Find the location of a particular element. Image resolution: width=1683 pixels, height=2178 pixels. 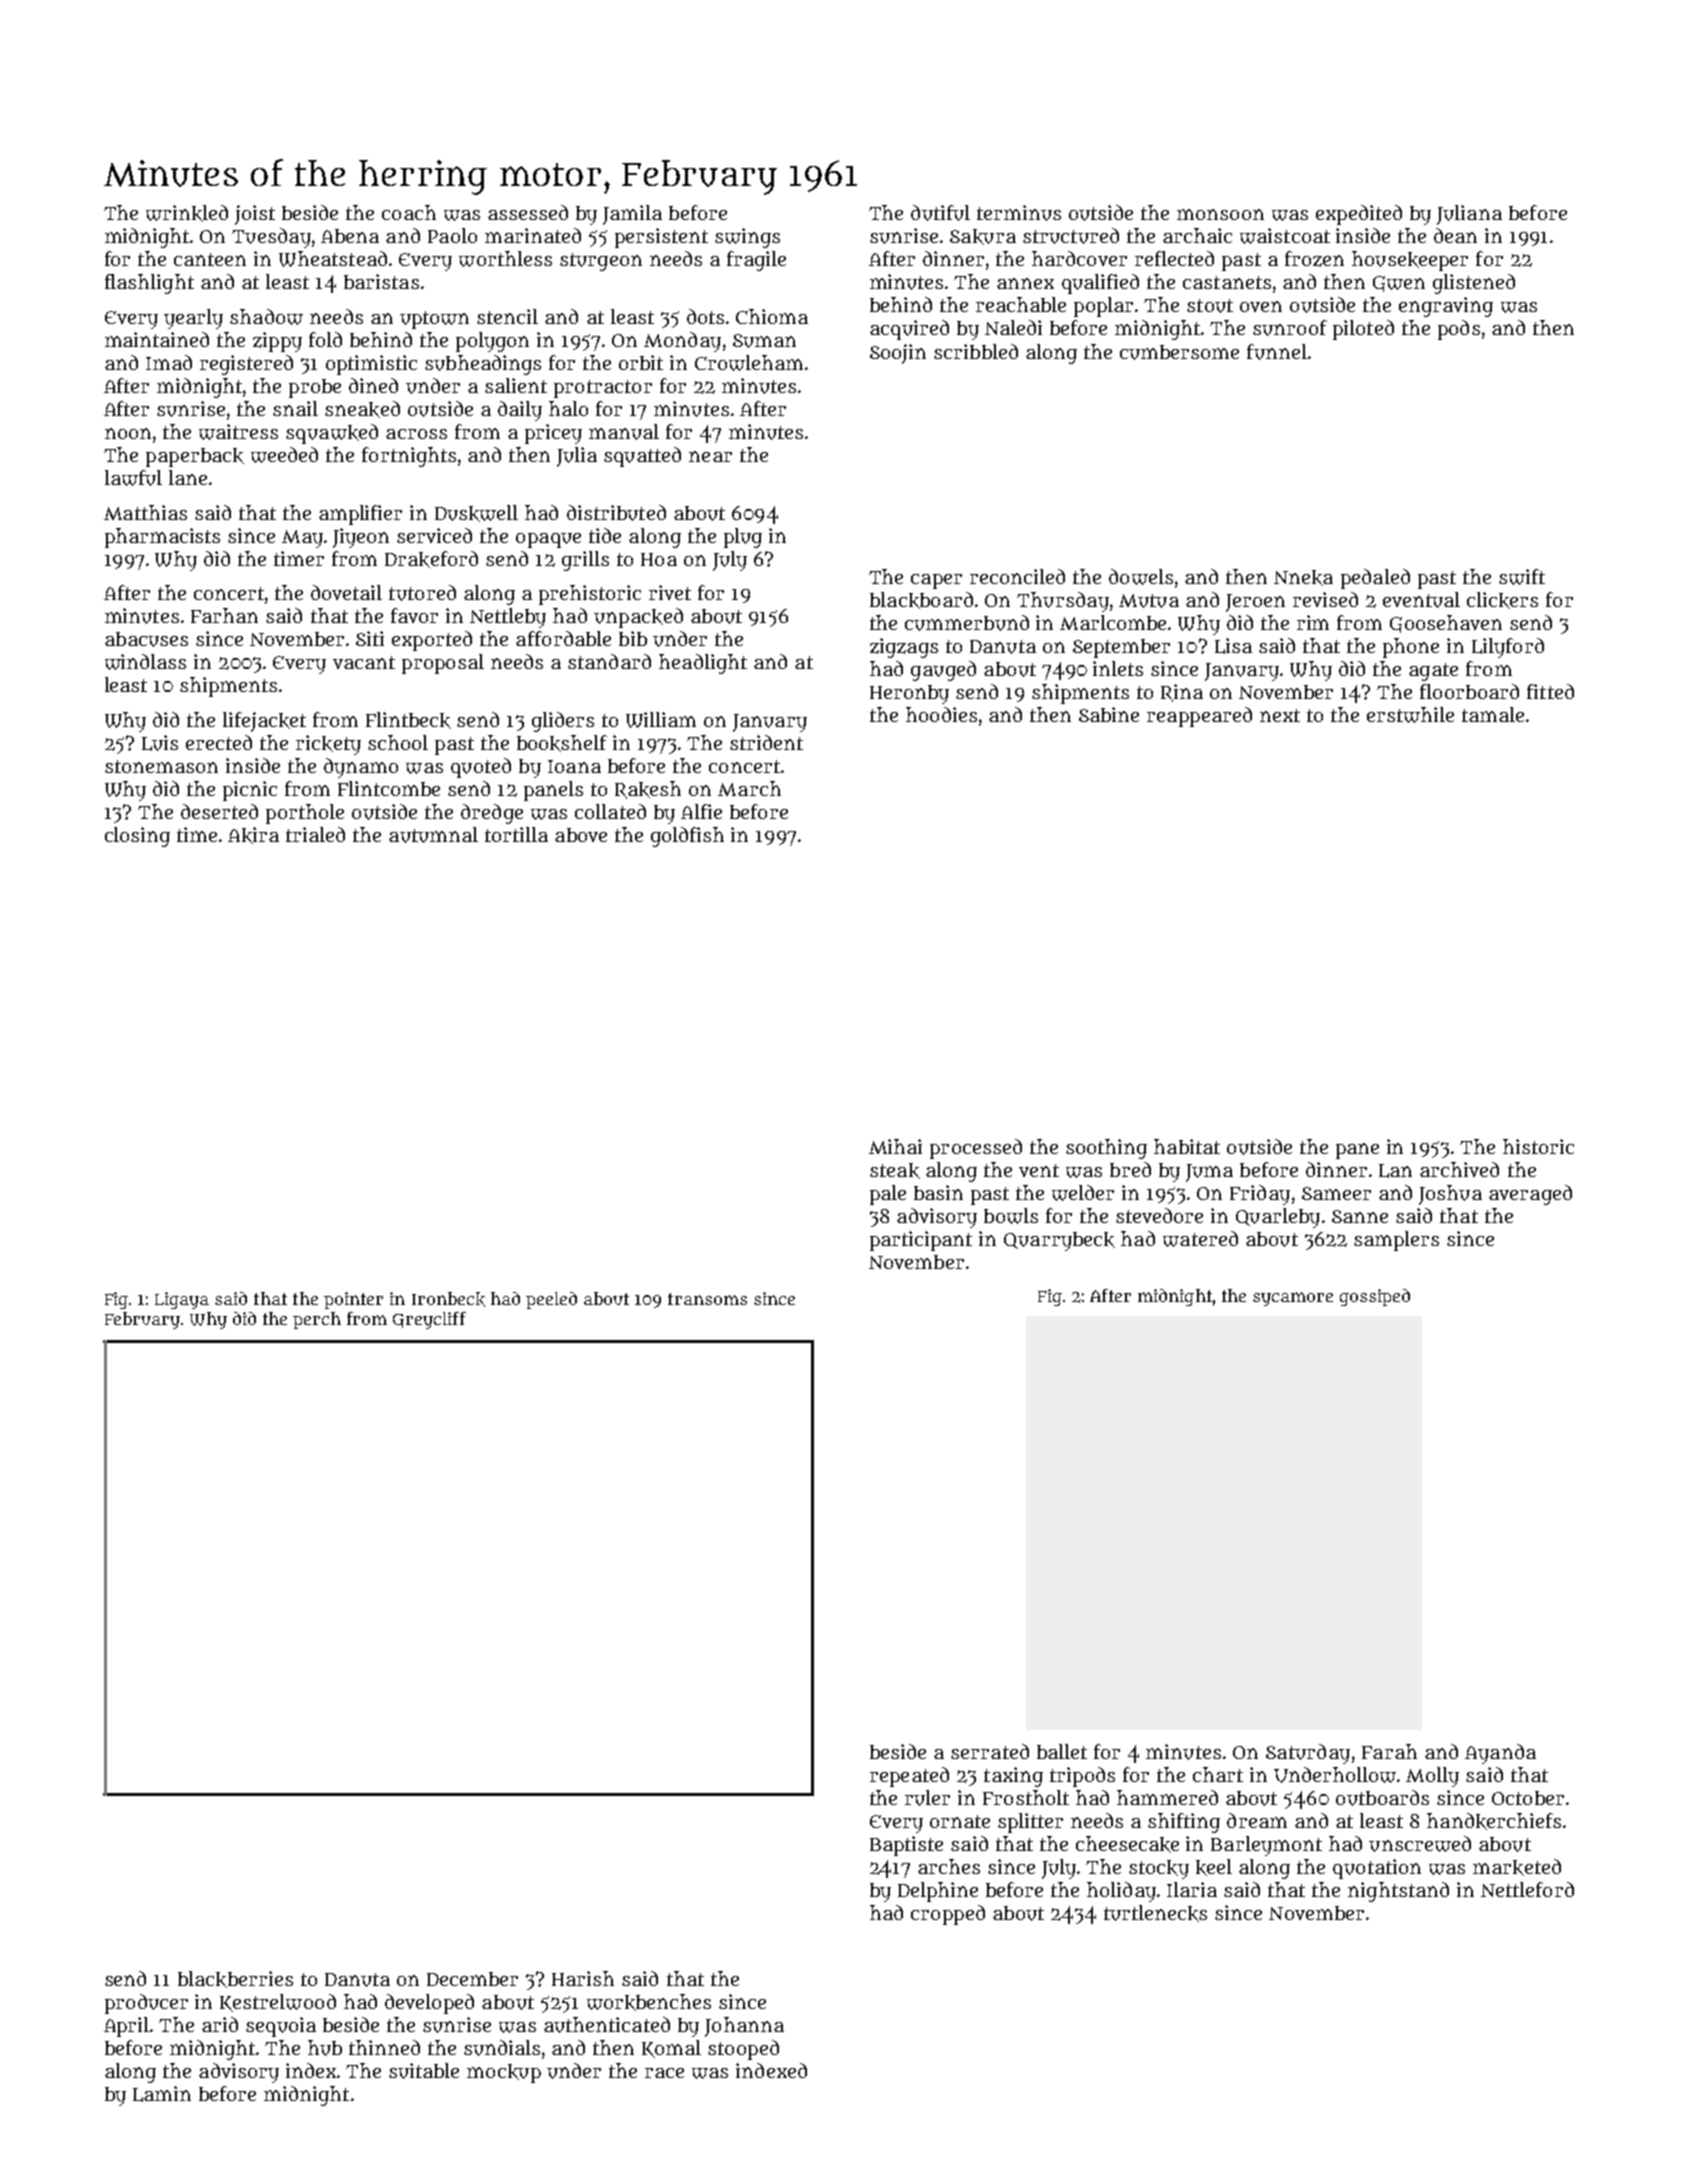

repeated is located at coordinates (909, 1777).
